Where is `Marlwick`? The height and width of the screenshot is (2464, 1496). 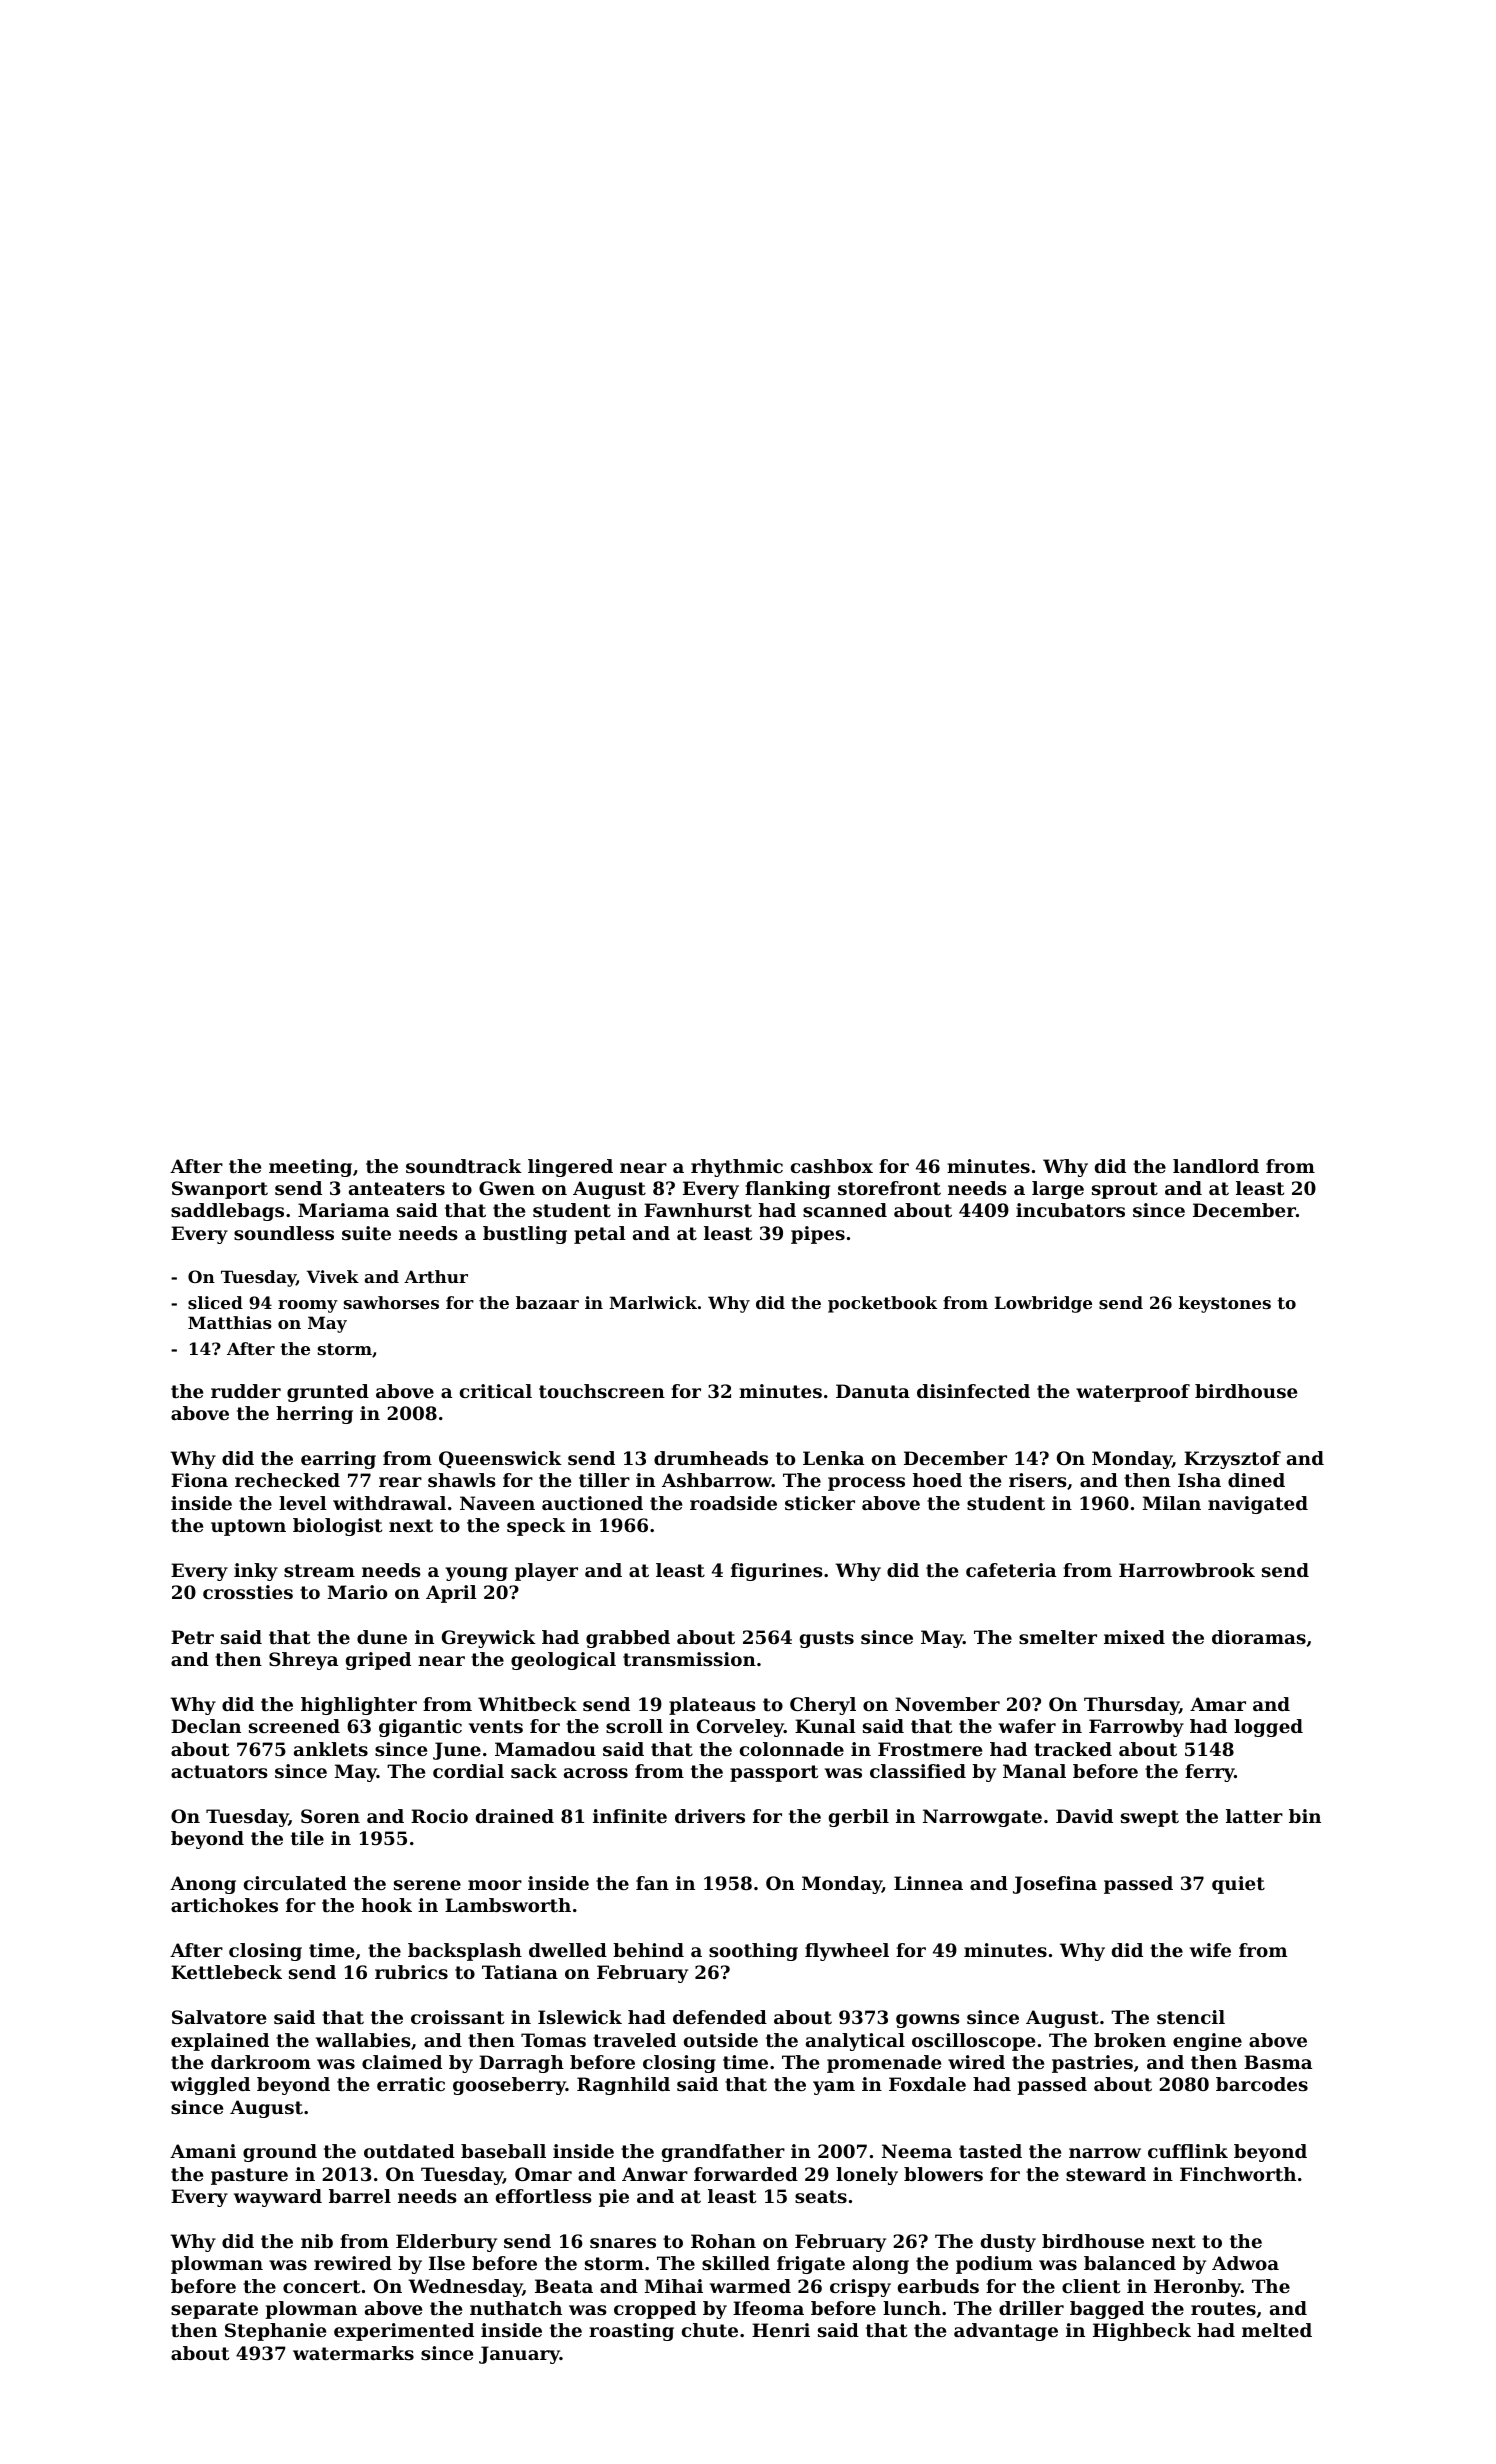
Marlwick is located at coordinates (653, 1302).
